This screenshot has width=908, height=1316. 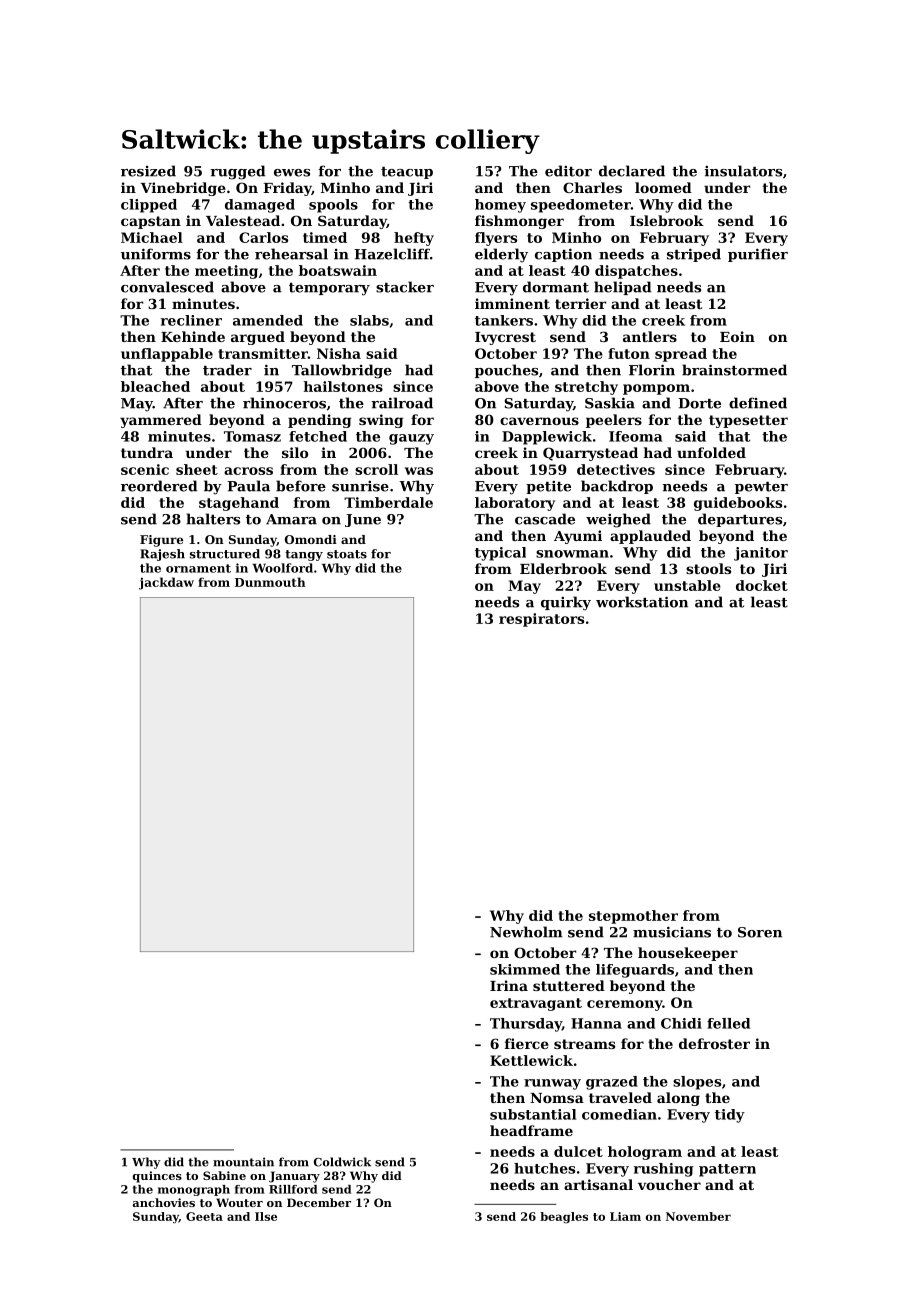 What do you see at coordinates (157, 1177) in the screenshot?
I see `quinces` at bounding box center [157, 1177].
